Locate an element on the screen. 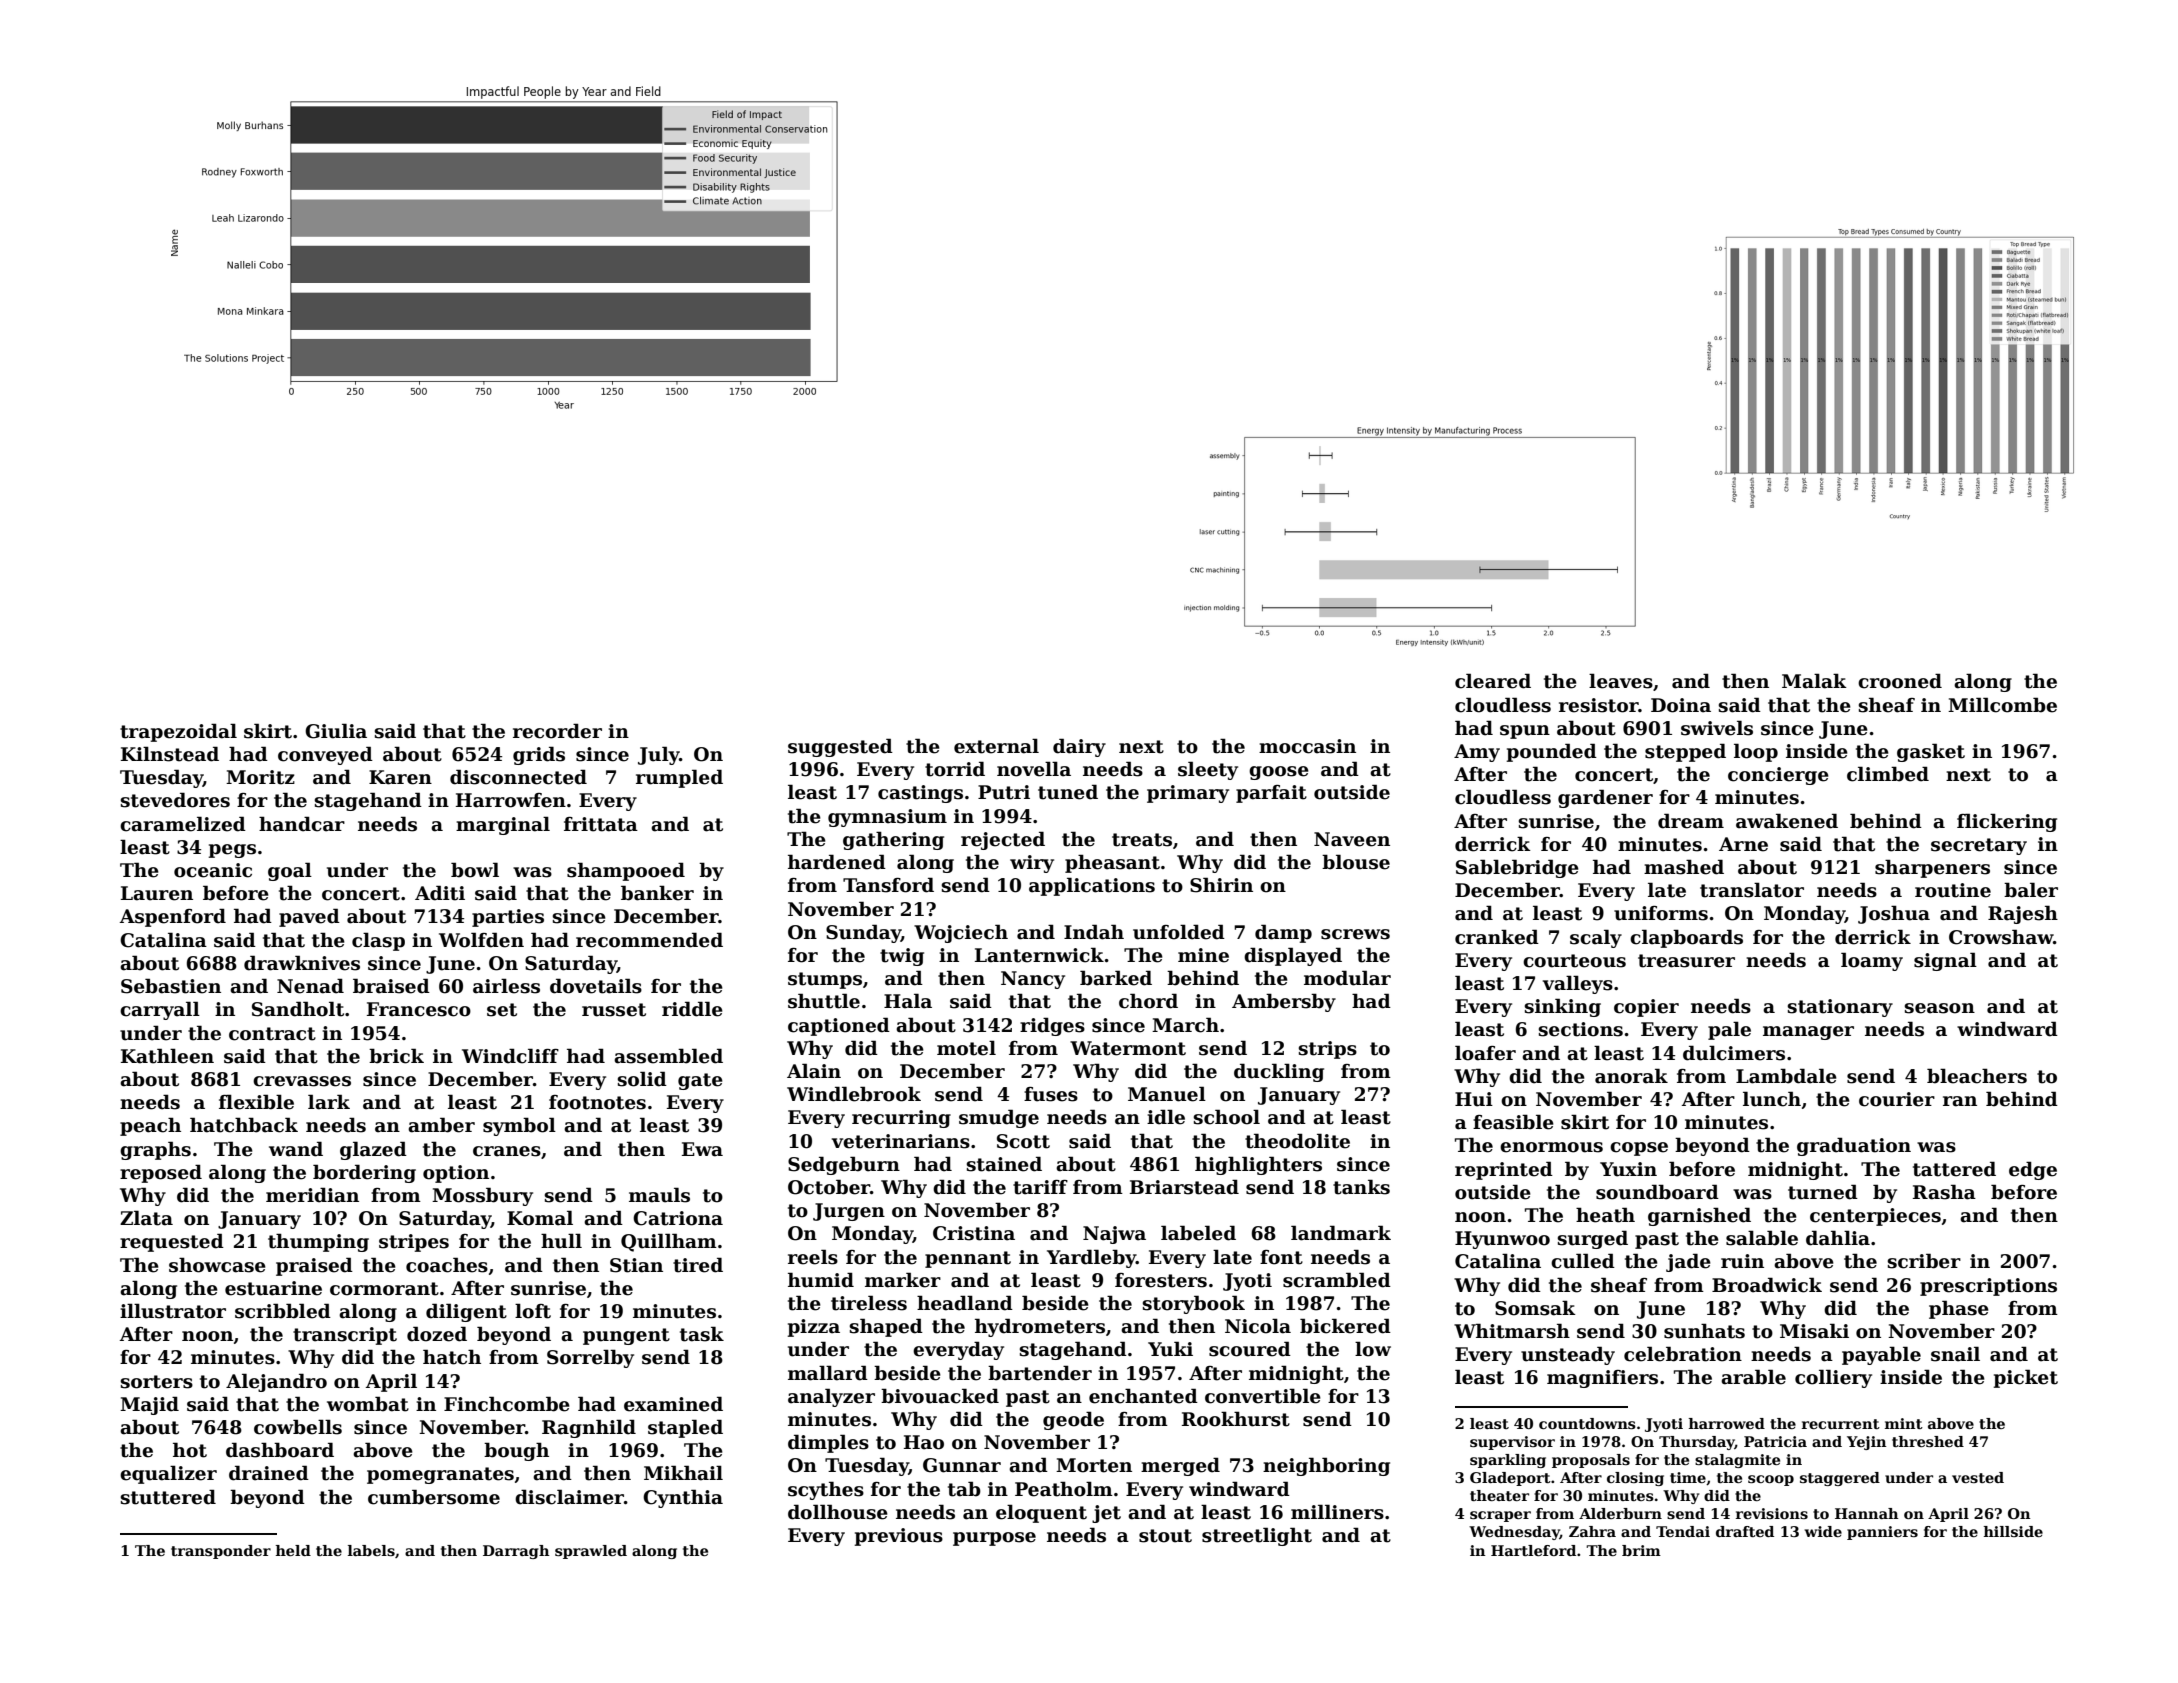  Giulia is located at coordinates (336, 731).
